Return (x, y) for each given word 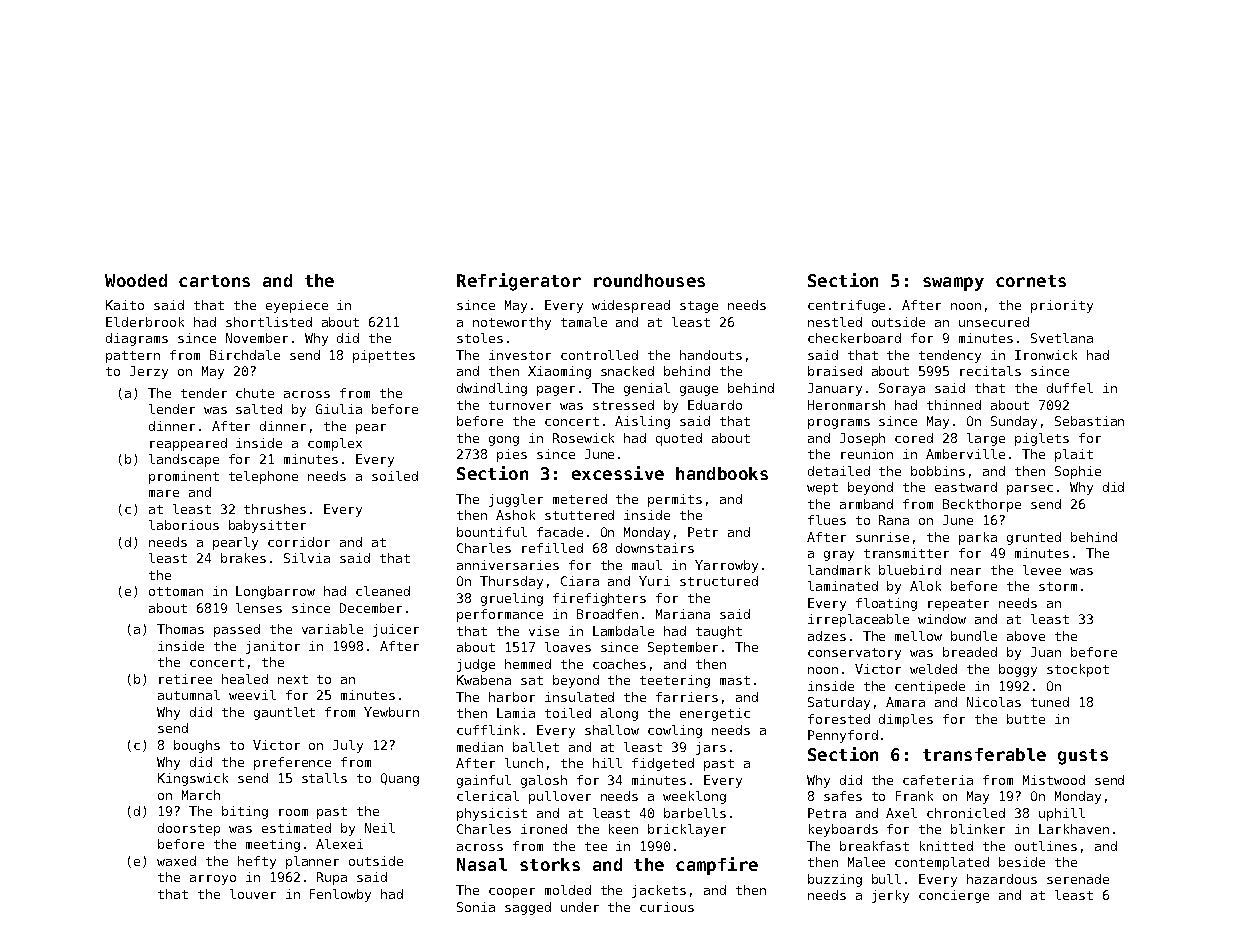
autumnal (189, 695)
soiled (395, 476)
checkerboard (854, 338)
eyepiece (297, 306)
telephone (263, 477)
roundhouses (649, 280)
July (348, 746)
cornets (1031, 281)
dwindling (492, 389)
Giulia (339, 409)
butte (1026, 719)
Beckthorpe (982, 505)
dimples (906, 720)
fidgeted (663, 764)
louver (253, 894)
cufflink (488, 730)
